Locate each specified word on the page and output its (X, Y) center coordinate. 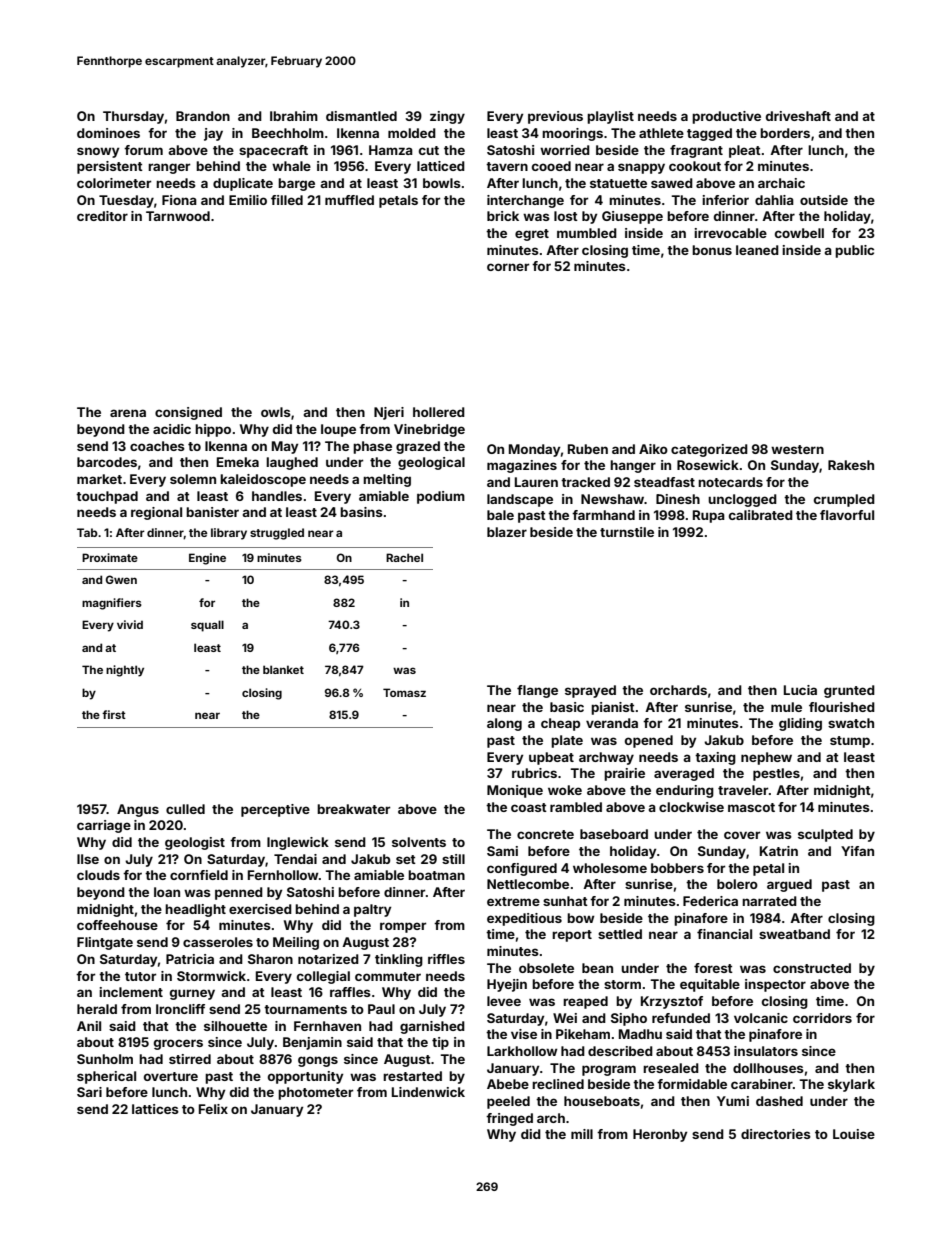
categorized (709, 450)
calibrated (761, 515)
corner (508, 267)
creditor (102, 216)
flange (537, 691)
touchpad (107, 497)
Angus (138, 810)
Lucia (800, 690)
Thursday (133, 117)
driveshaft (798, 116)
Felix (213, 1109)
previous (555, 117)
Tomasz (404, 692)
